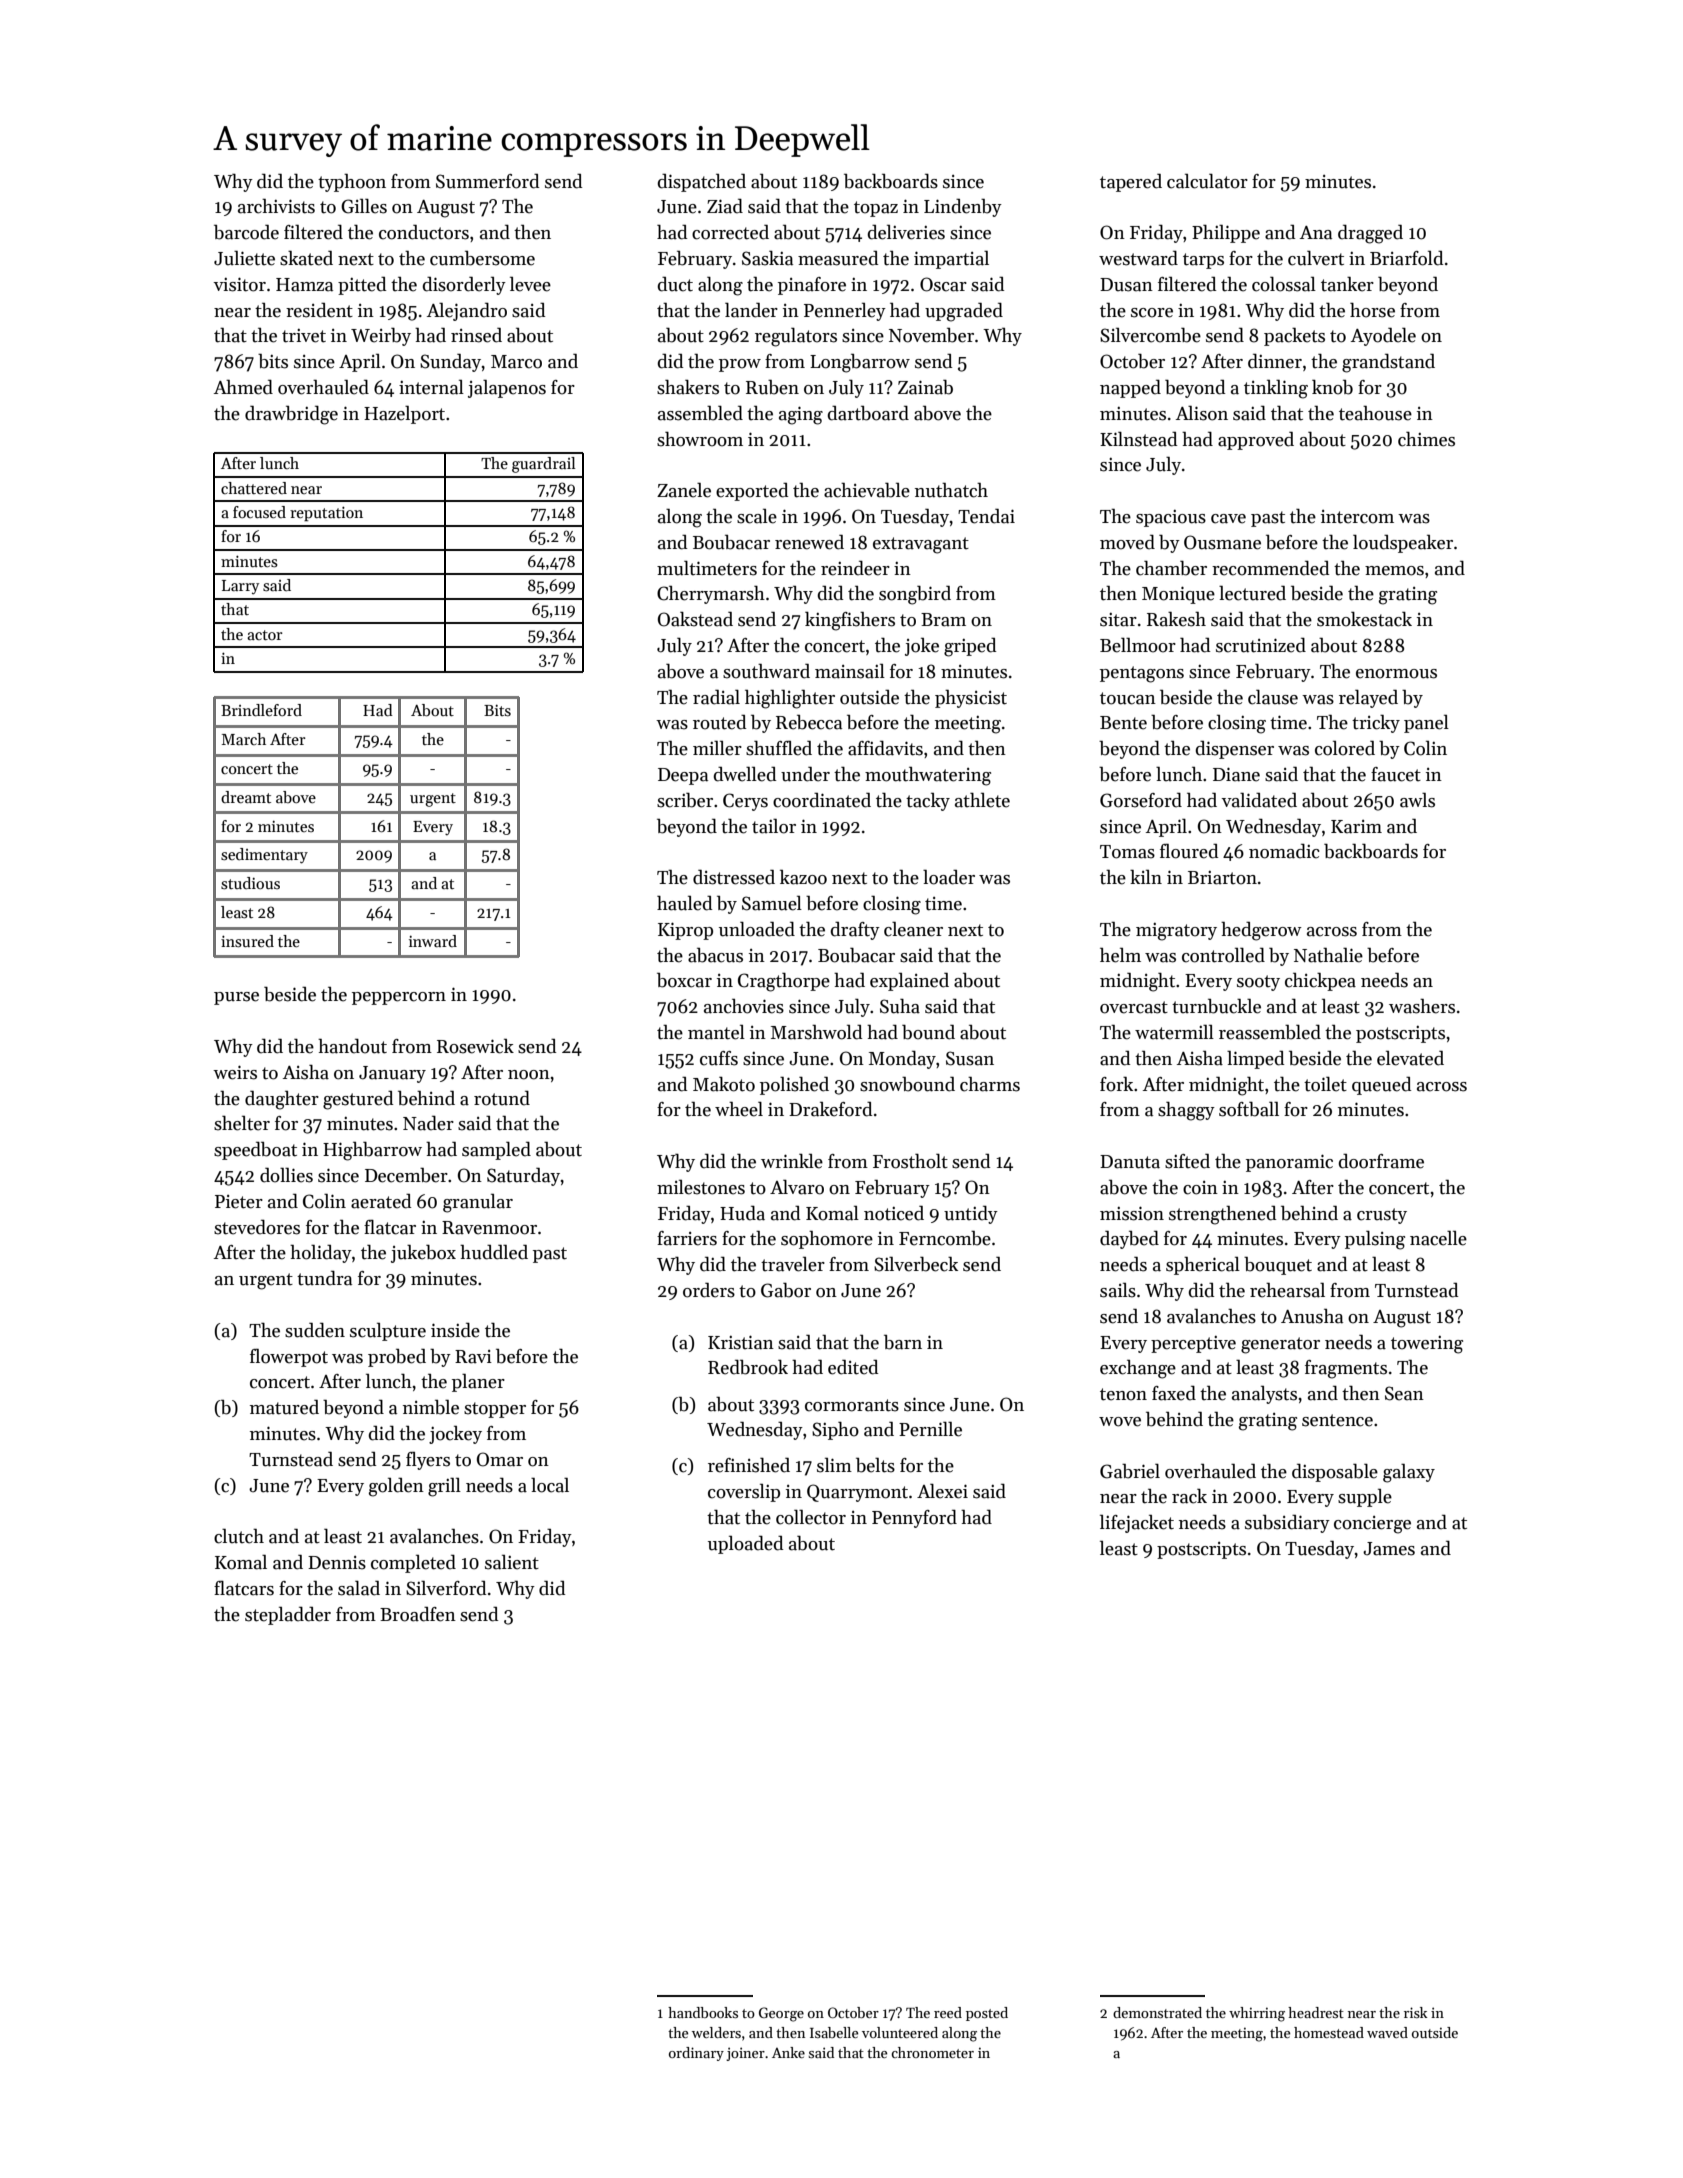 The height and width of the screenshot is (2178, 1683). I want to click on Zanele, so click(684, 490).
